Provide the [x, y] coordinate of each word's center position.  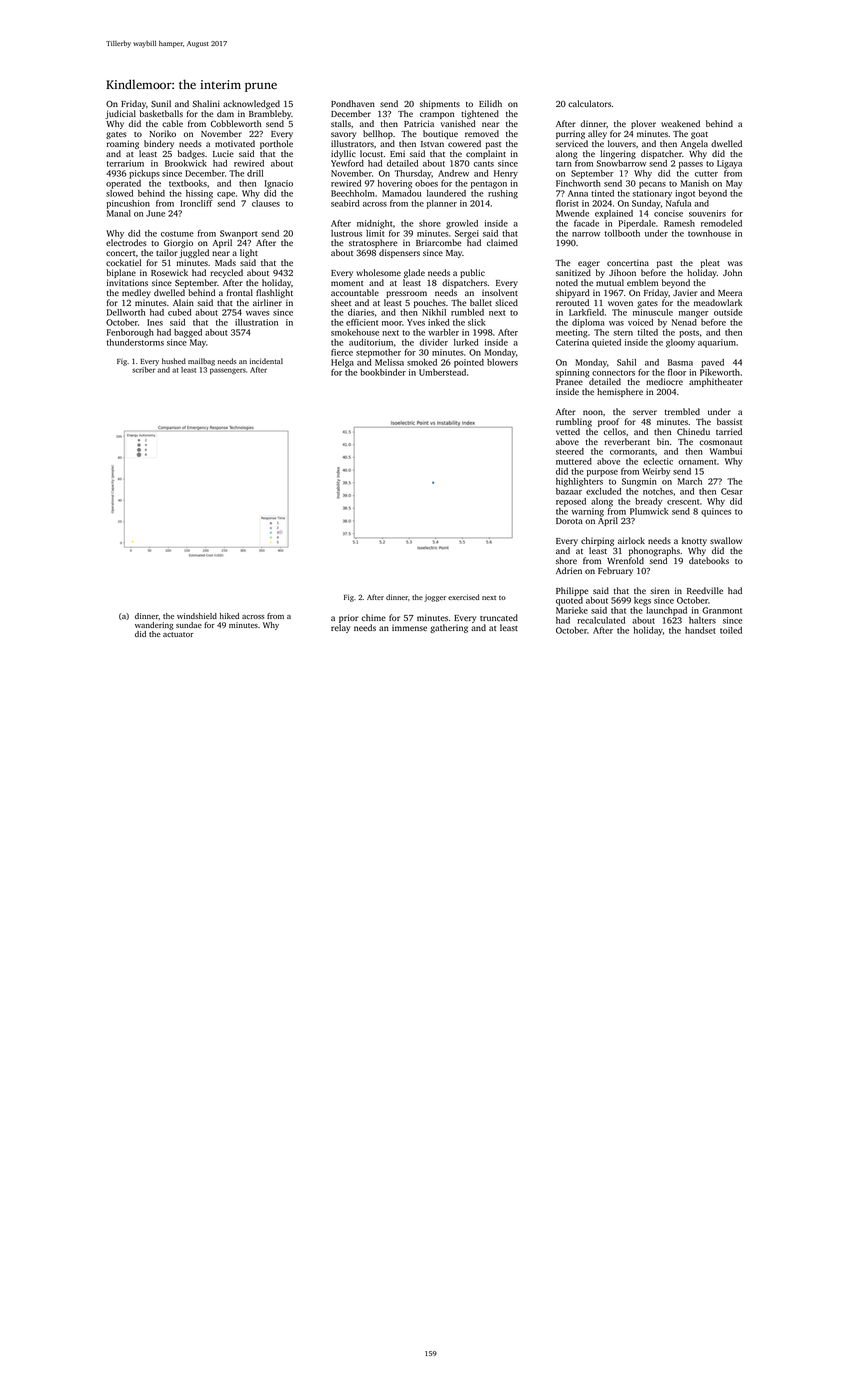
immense [409, 627]
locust [371, 153]
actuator [178, 634]
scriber [143, 370]
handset [700, 630]
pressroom [406, 294]
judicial [120, 114]
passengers [228, 371]
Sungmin [639, 482]
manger [694, 314]
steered [570, 451]
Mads [225, 262]
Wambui [726, 451]
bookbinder [383, 372]
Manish [695, 183]
